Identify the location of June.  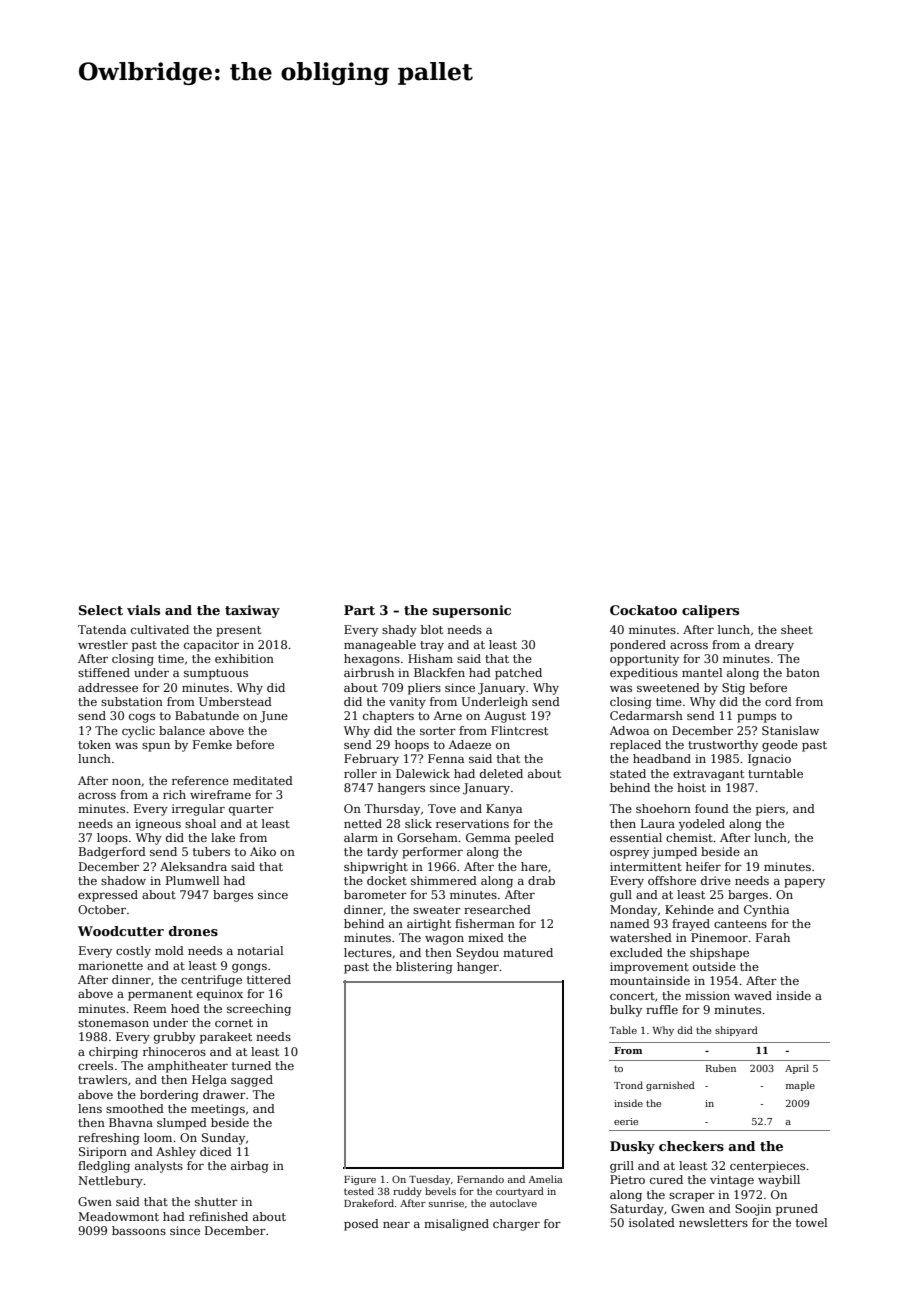
(274, 717).
